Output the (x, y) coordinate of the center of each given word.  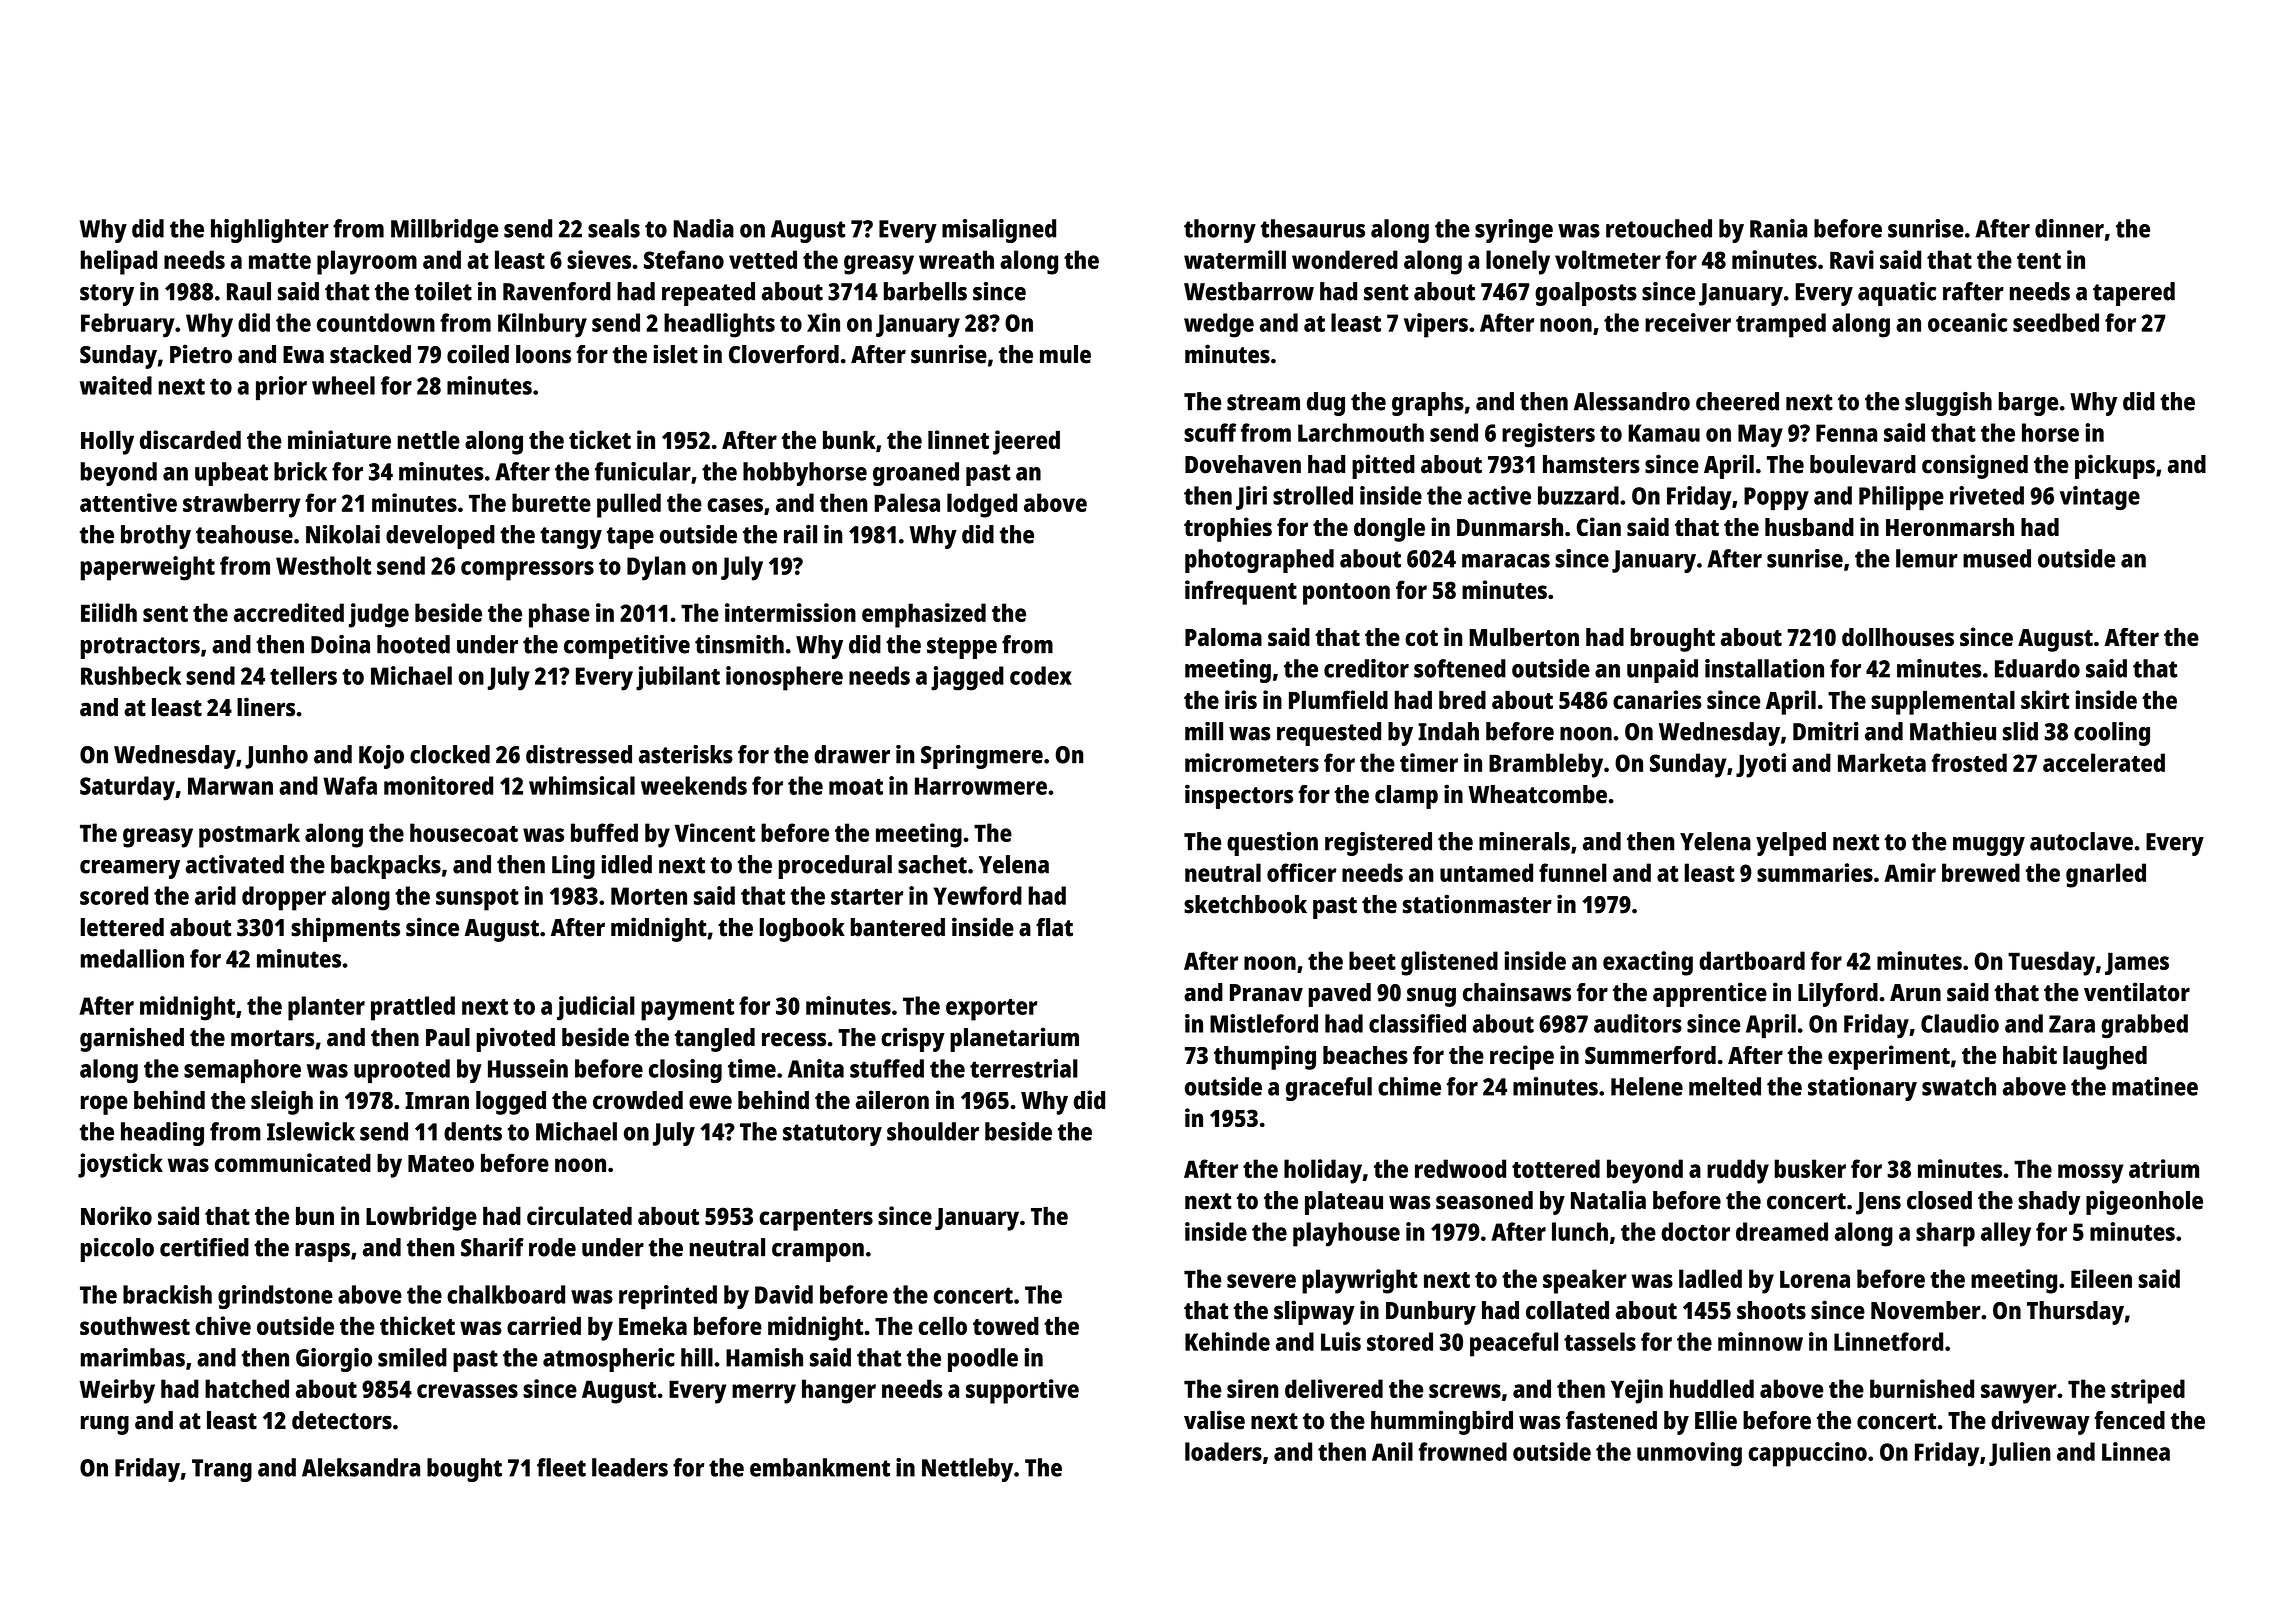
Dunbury (1431, 1313)
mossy (2091, 1174)
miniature (339, 439)
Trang (222, 1470)
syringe (1514, 231)
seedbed (2056, 322)
